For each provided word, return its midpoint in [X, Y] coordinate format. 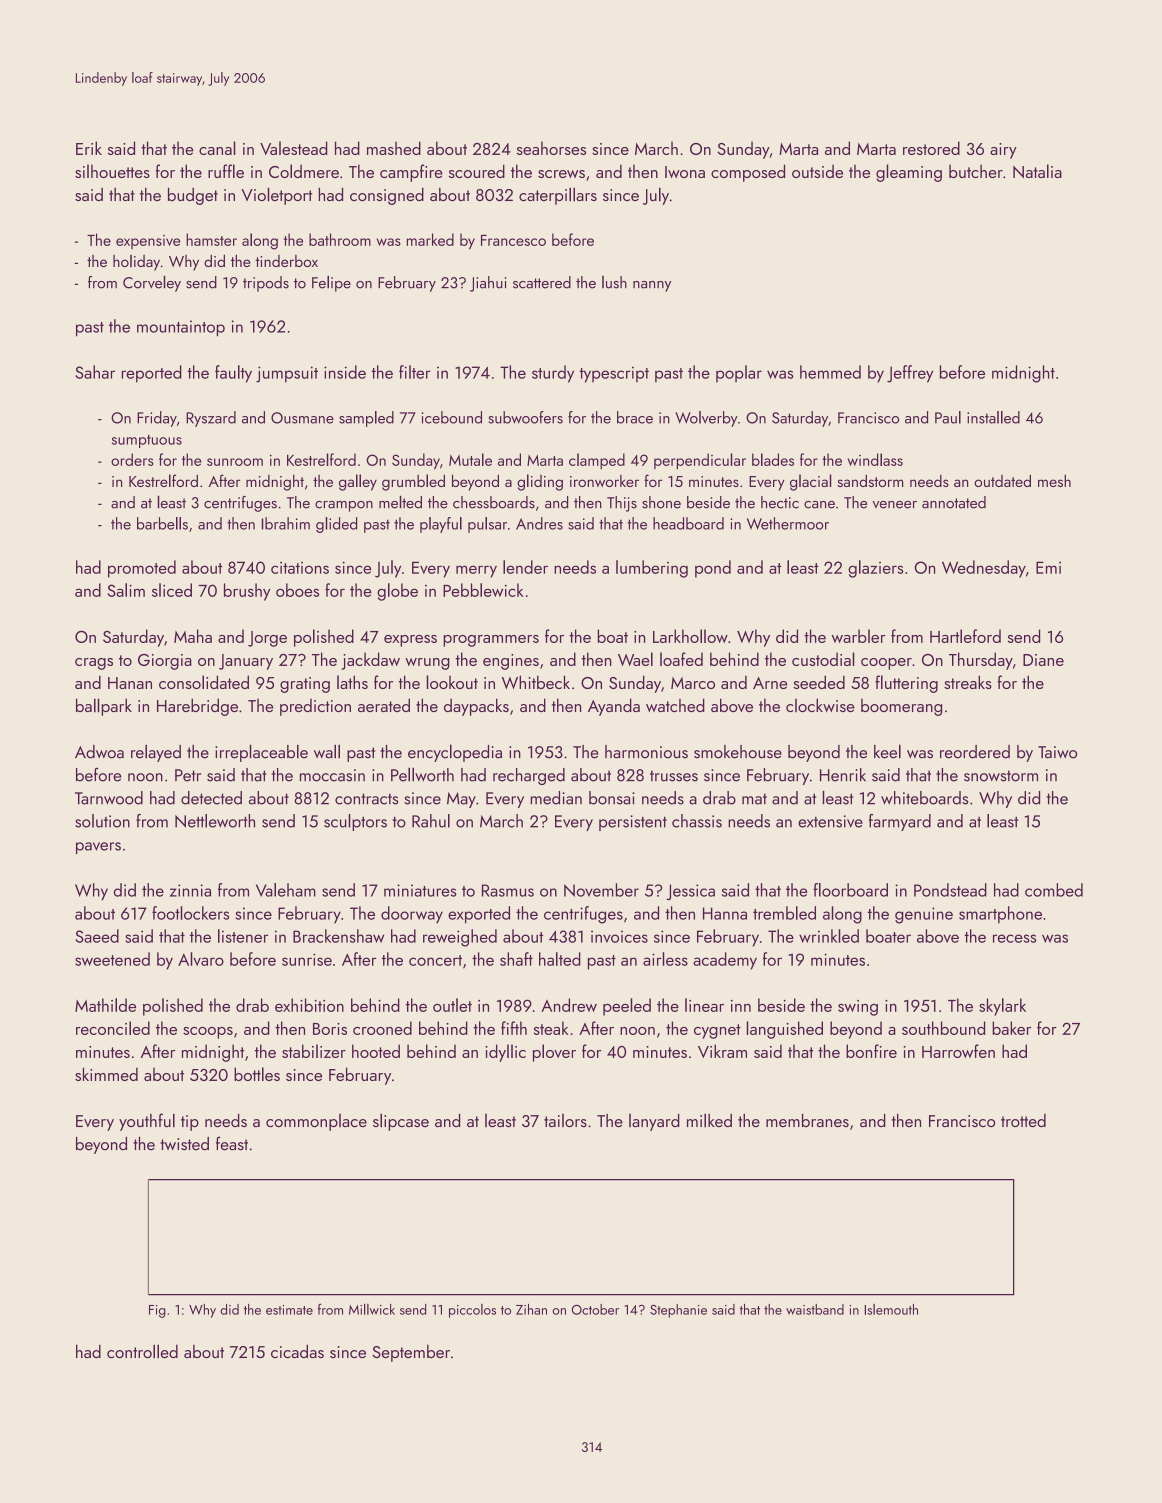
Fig [157, 1311]
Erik [89, 148]
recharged [529, 776]
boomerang [901, 707]
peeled [627, 1007]
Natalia [1037, 171]
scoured [477, 171]
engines [511, 662]
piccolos [472, 1311]
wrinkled [829, 936]
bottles [257, 1074]
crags [94, 664]
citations [300, 568]
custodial [823, 659]
